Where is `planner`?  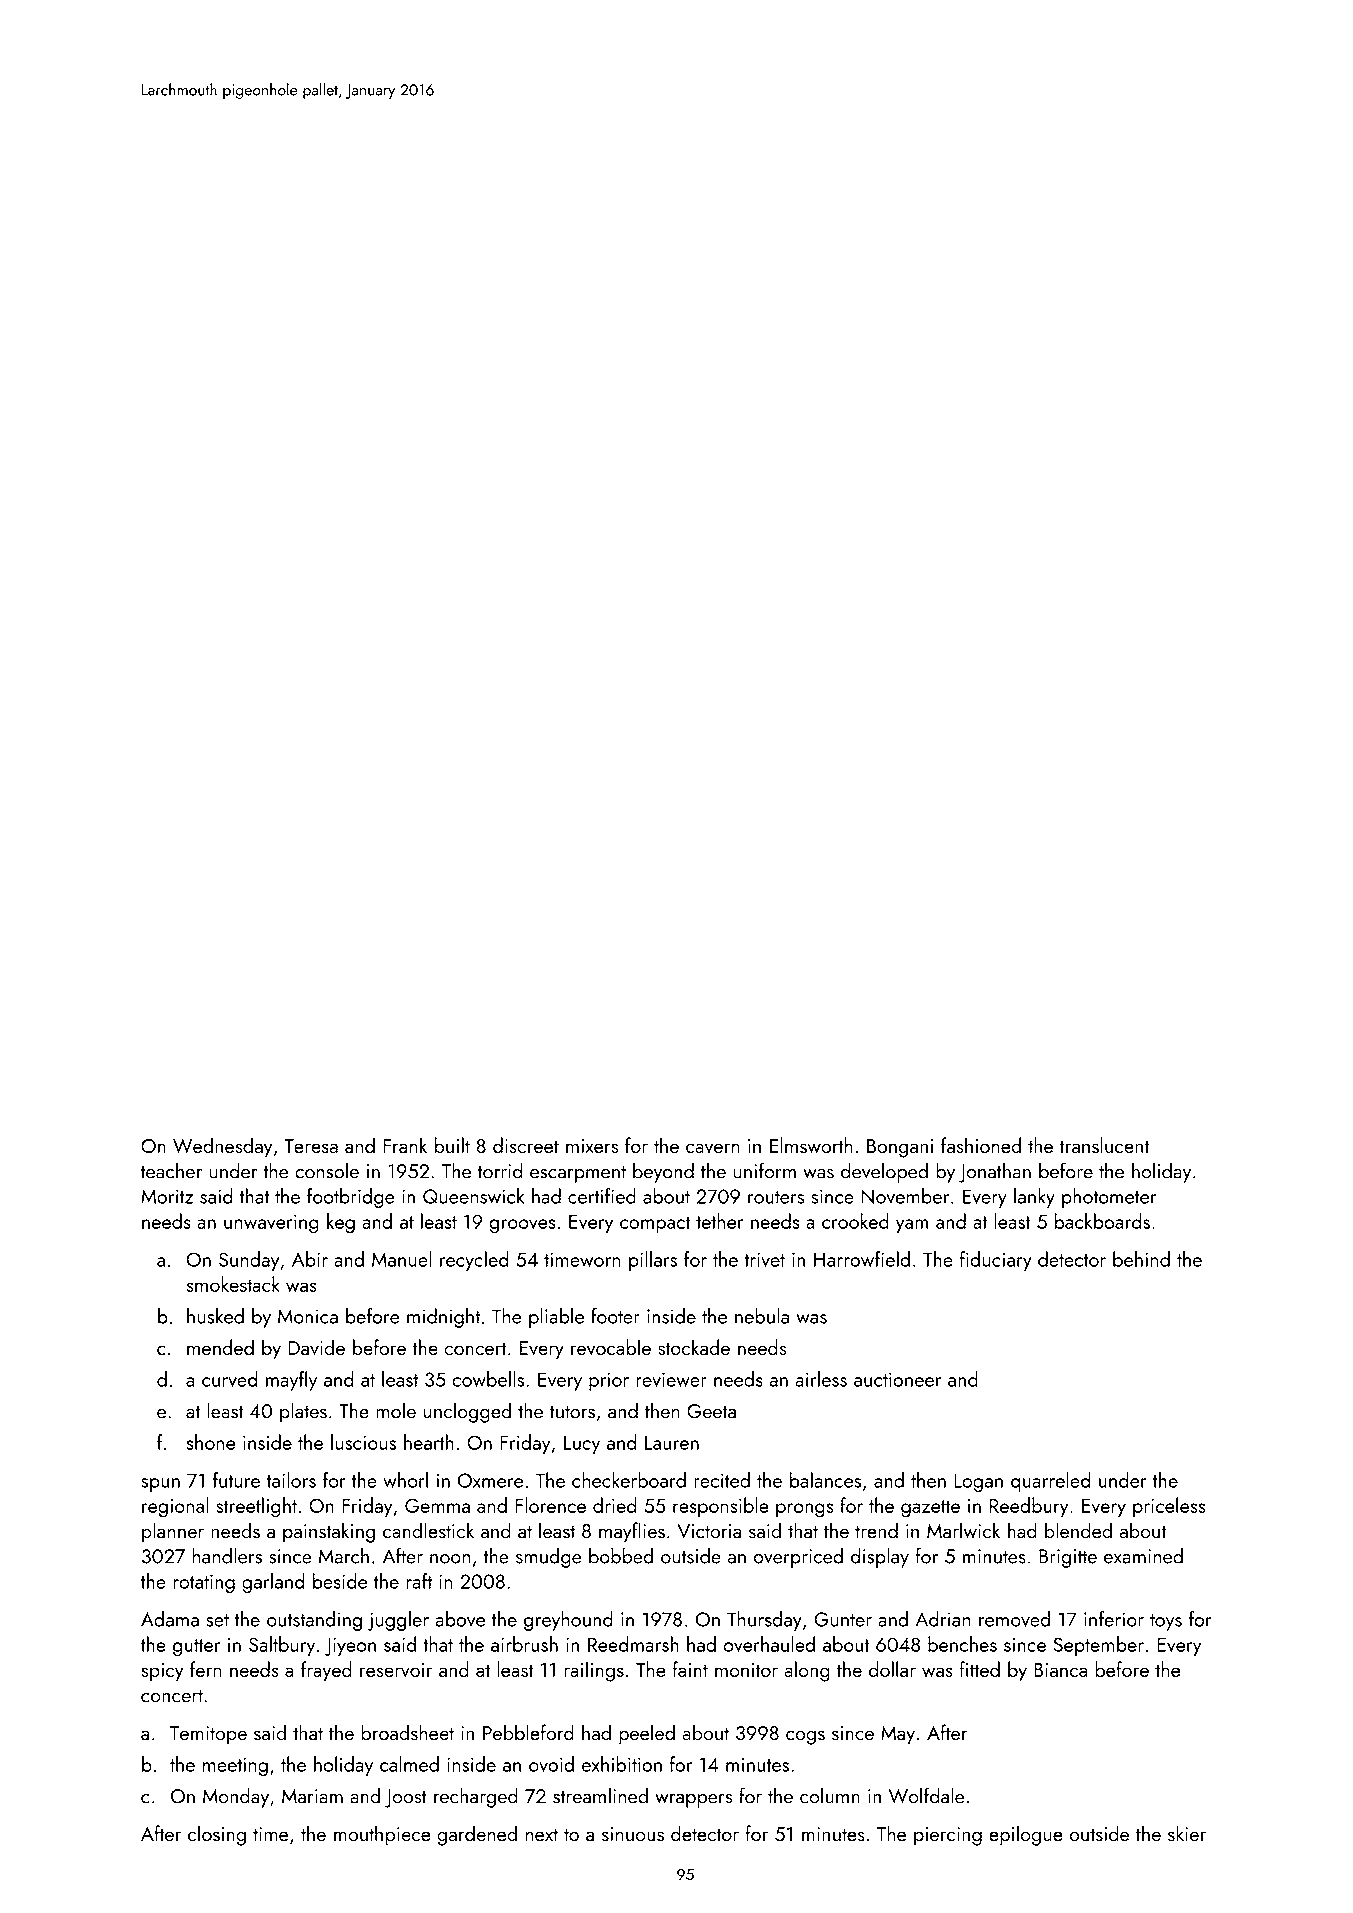 planner is located at coordinates (173, 1532).
